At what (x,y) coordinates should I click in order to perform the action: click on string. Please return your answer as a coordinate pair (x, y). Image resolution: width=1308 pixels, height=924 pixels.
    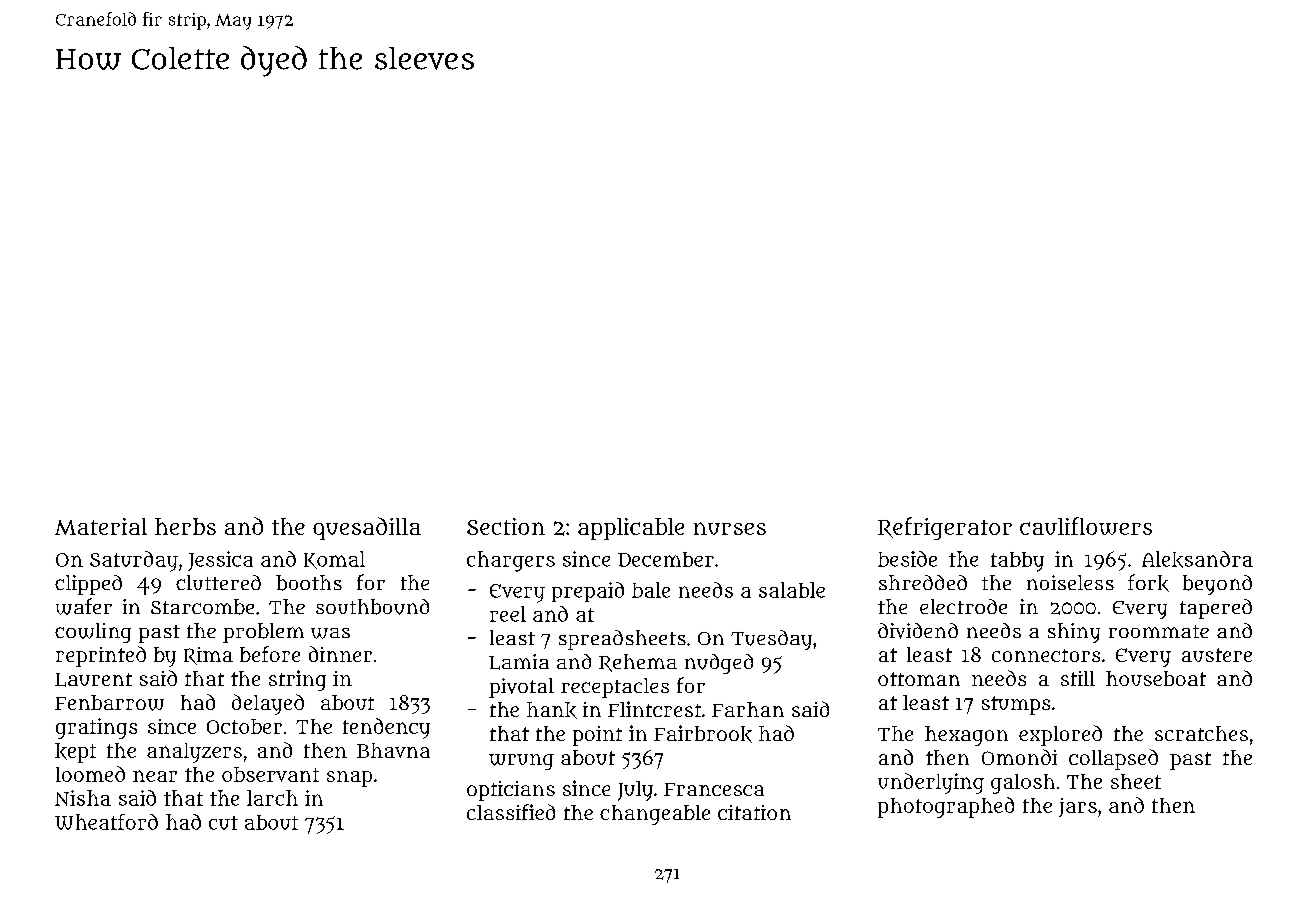
    Looking at the image, I should click on (297, 680).
